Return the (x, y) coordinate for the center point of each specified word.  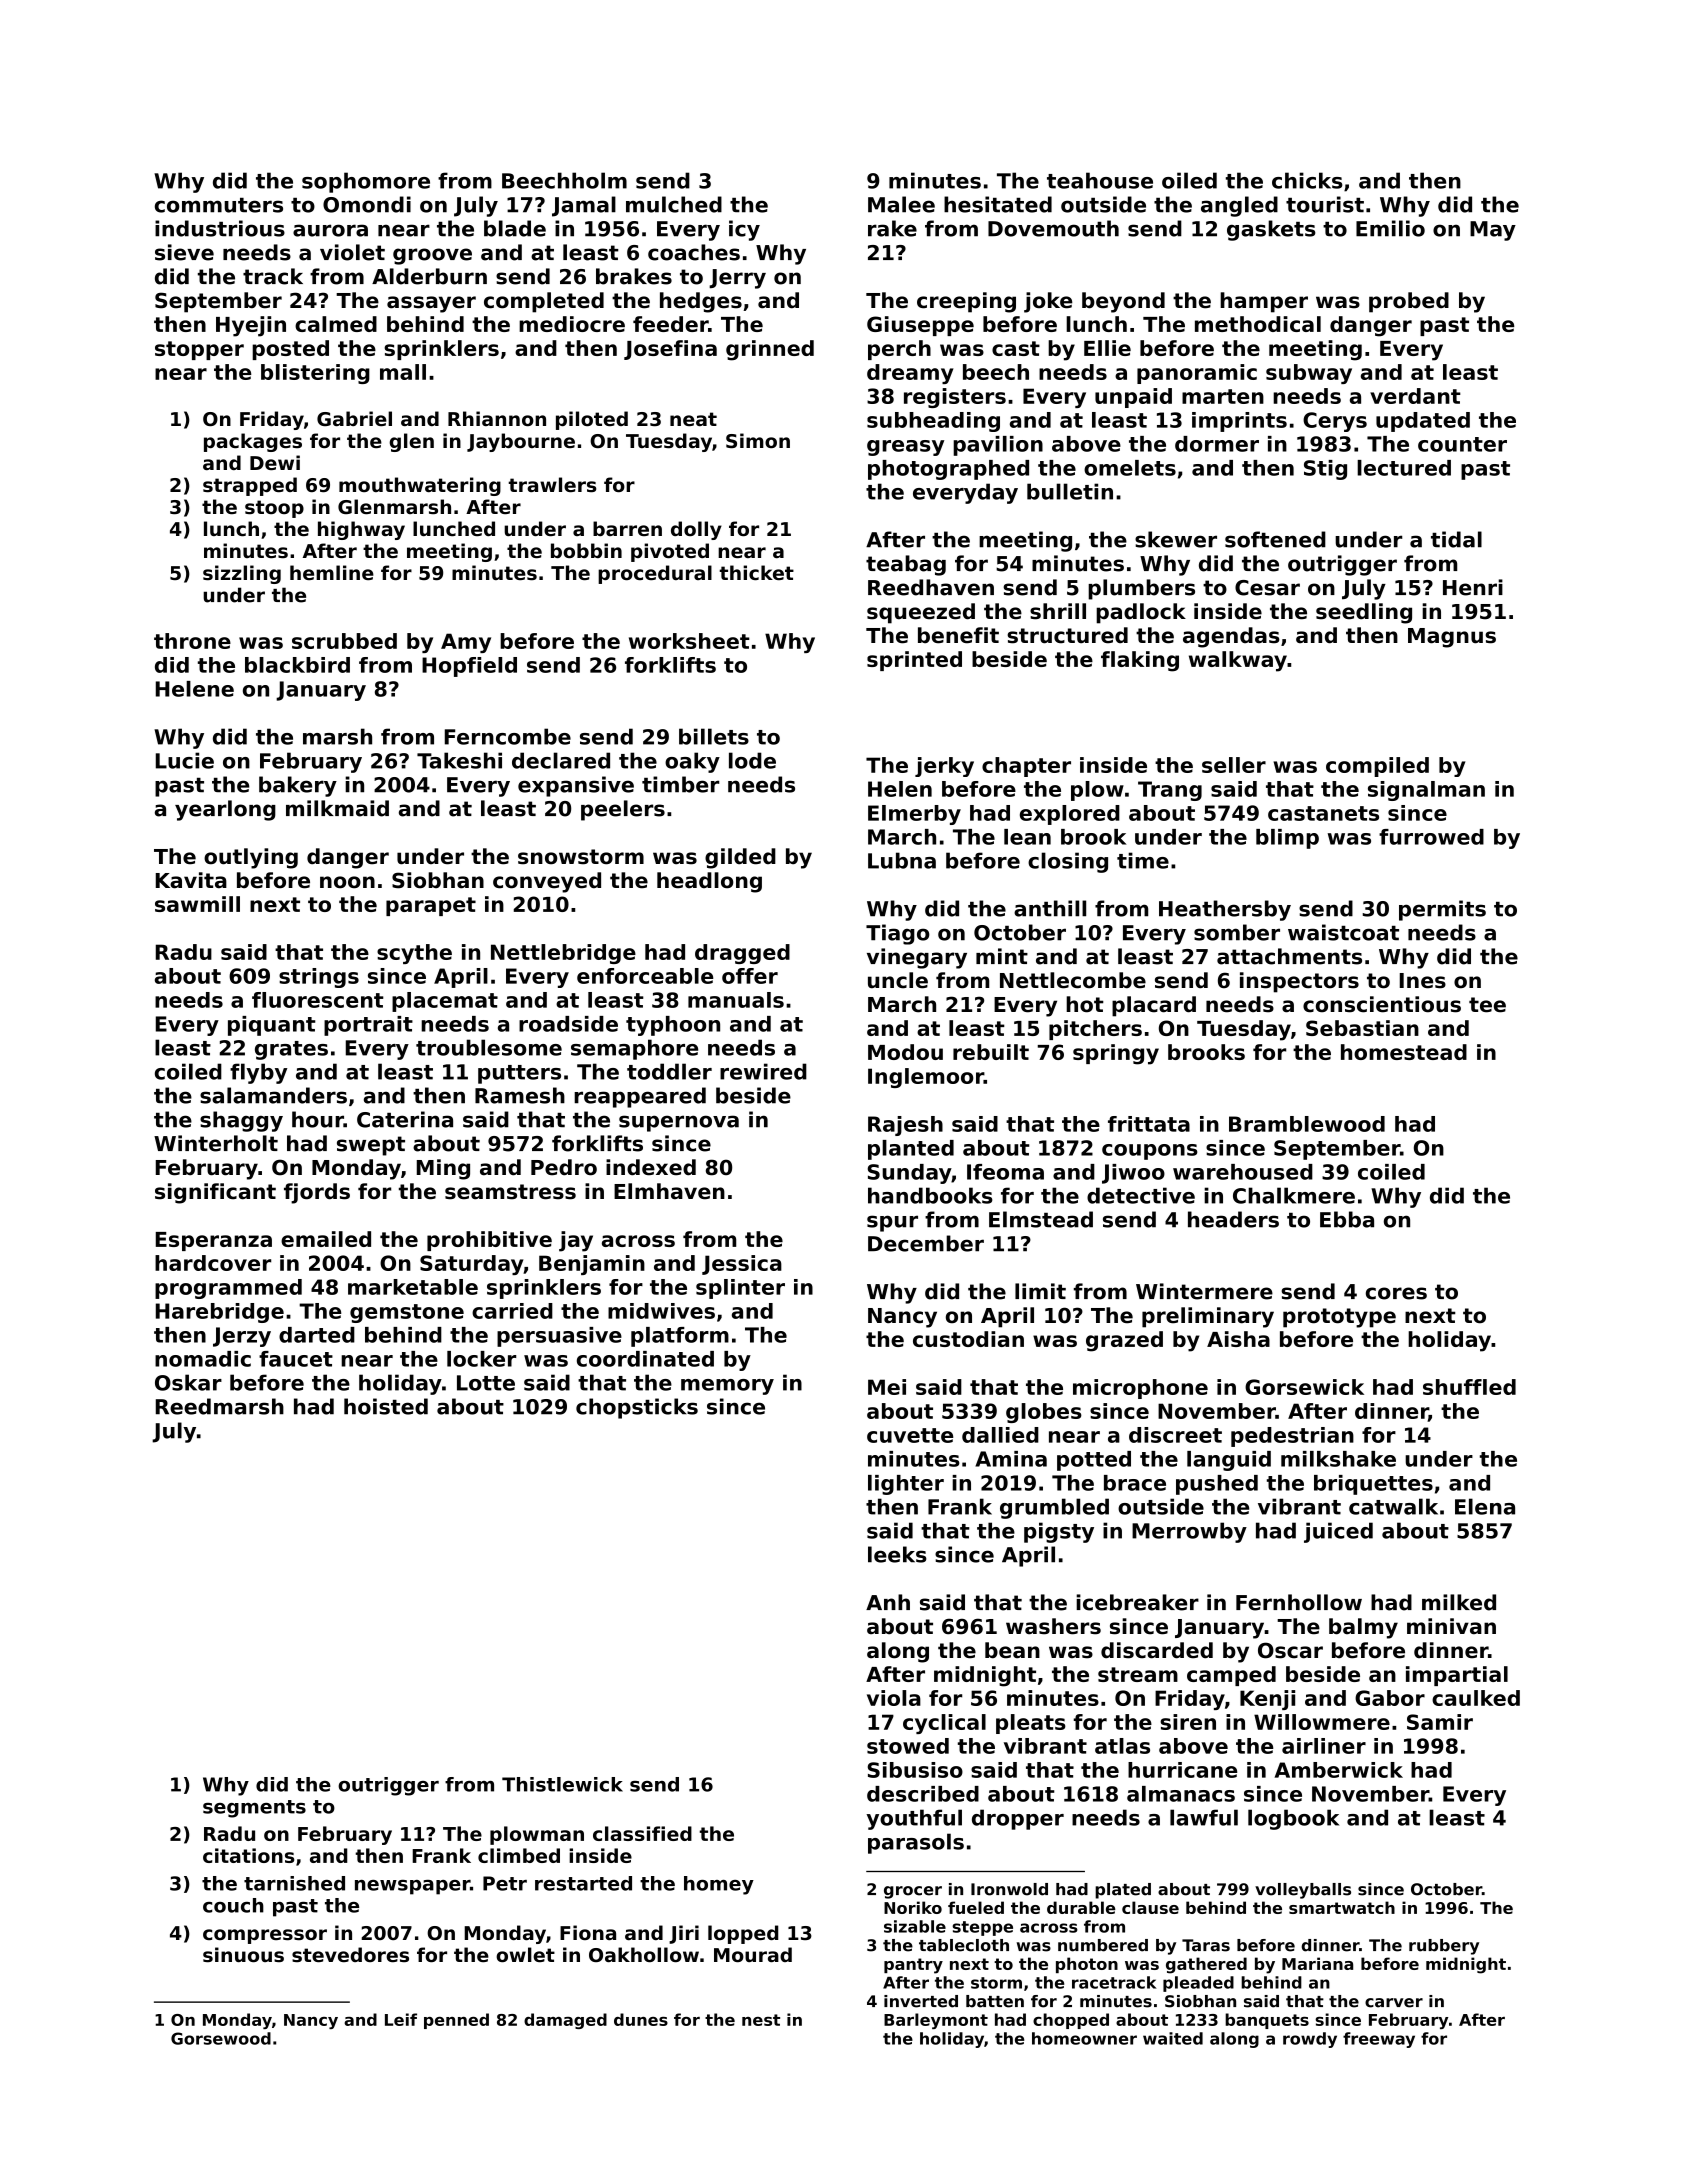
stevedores (350, 1955)
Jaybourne (521, 442)
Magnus (1452, 638)
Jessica (742, 1265)
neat (693, 419)
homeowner (1084, 2038)
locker (481, 1359)
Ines (1423, 981)
